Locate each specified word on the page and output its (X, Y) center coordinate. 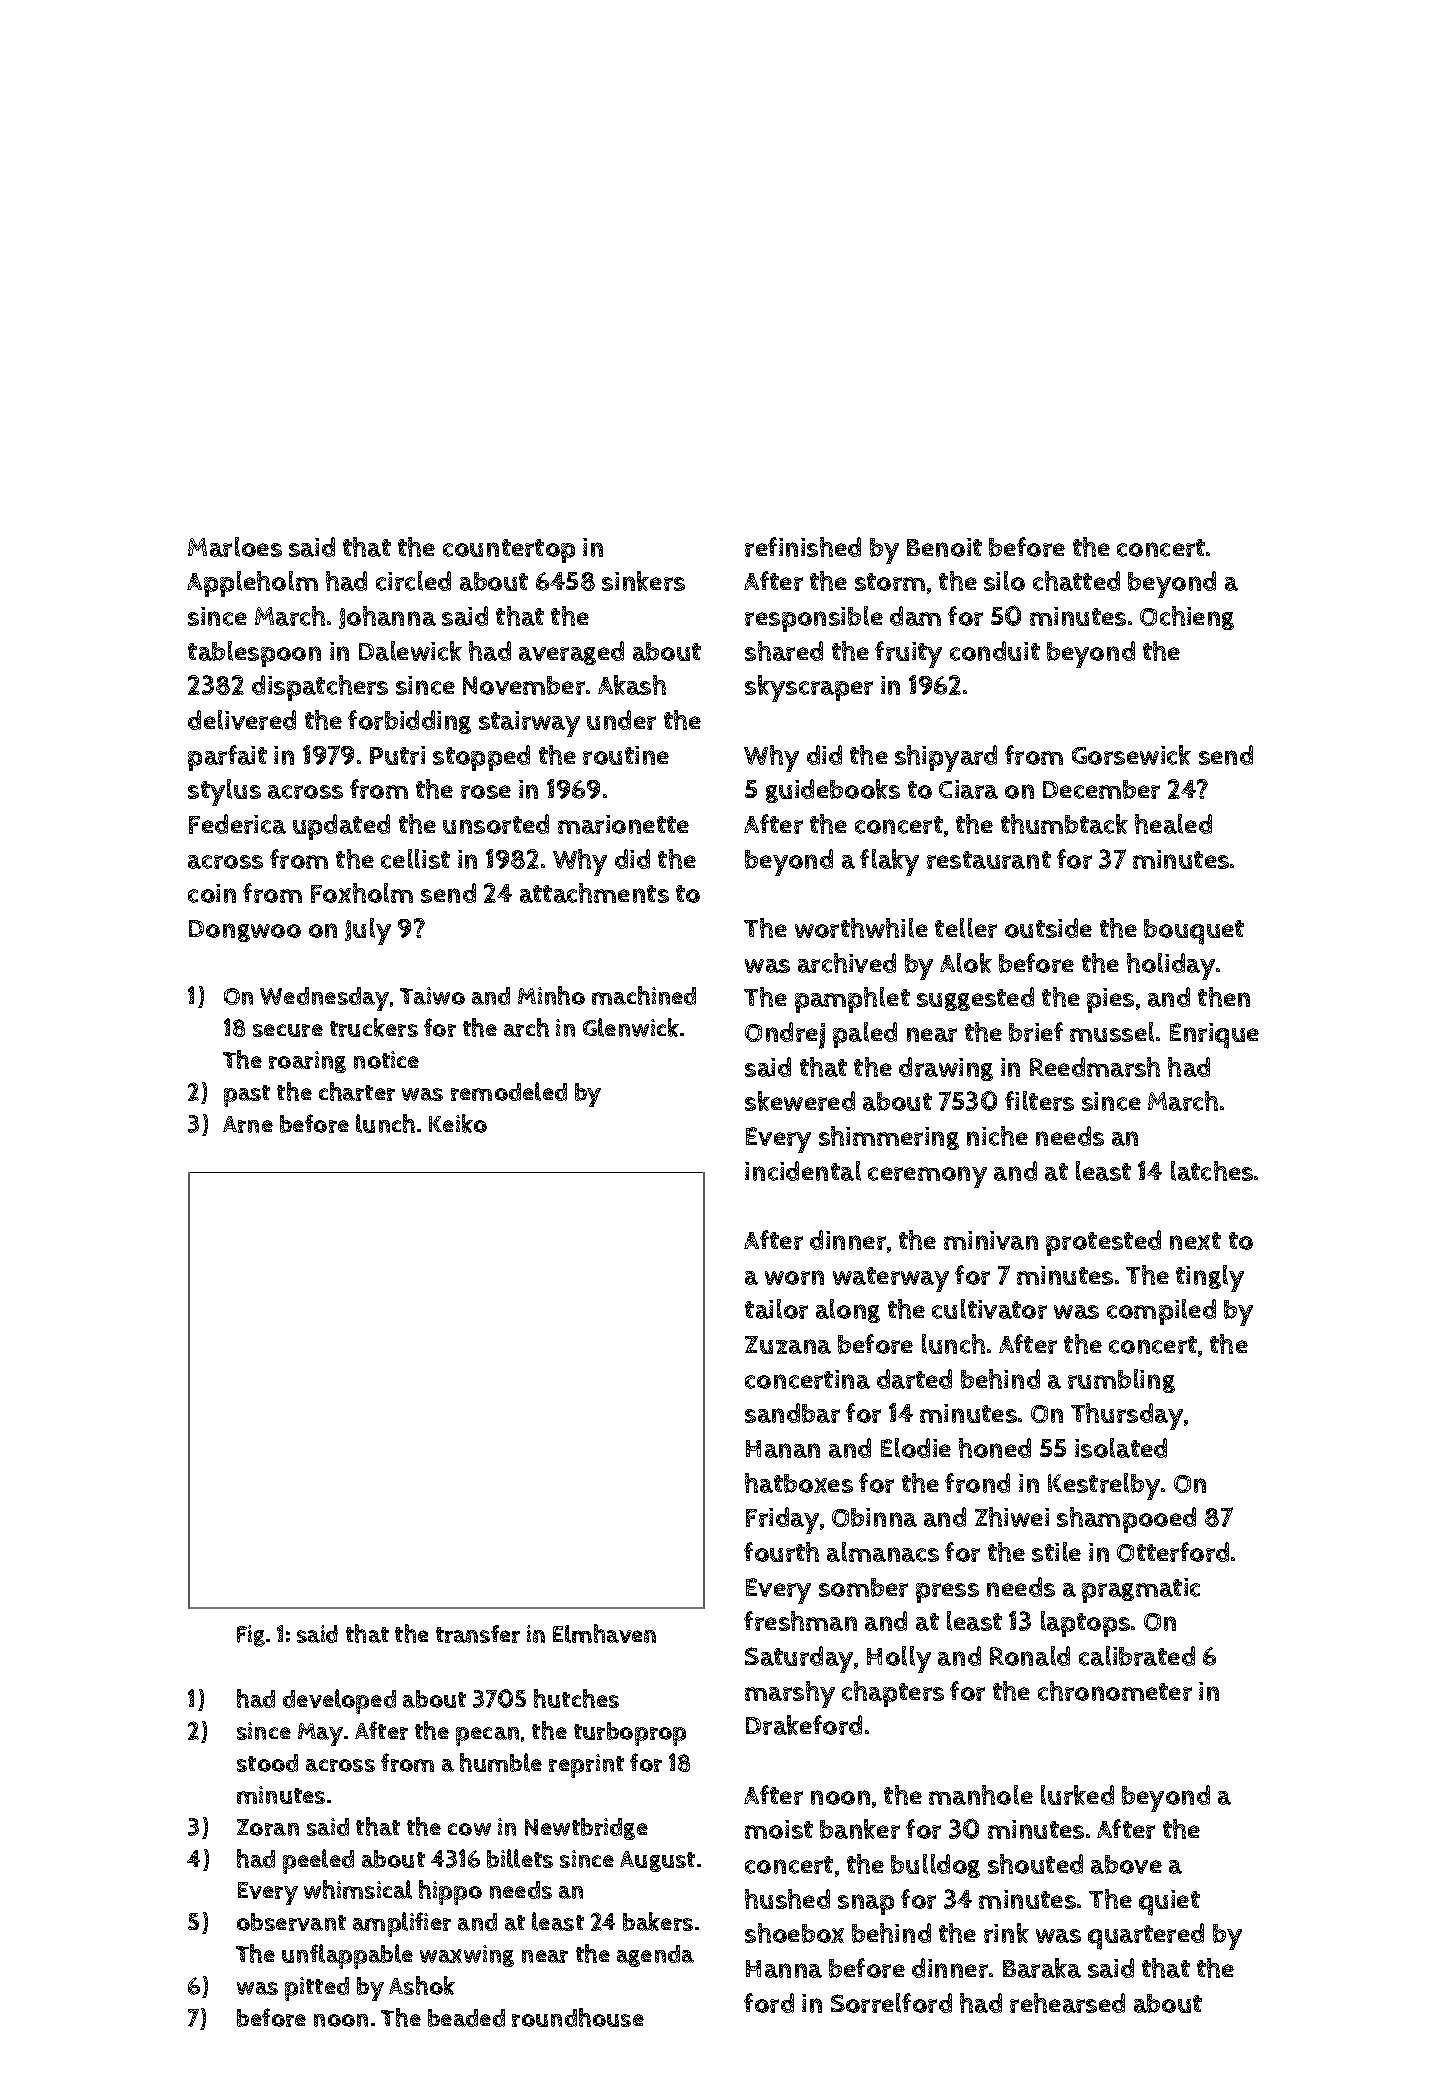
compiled (1161, 1312)
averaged (571, 653)
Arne (248, 1124)
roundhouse (578, 2017)
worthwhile (861, 928)
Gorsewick (1131, 755)
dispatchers (320, 688)
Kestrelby (1104, 1486)
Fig (251, 1636)
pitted (317, 1989)
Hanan (783, 1449)
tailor (776, 1309)
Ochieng (1187, 618)
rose (486, 792)
